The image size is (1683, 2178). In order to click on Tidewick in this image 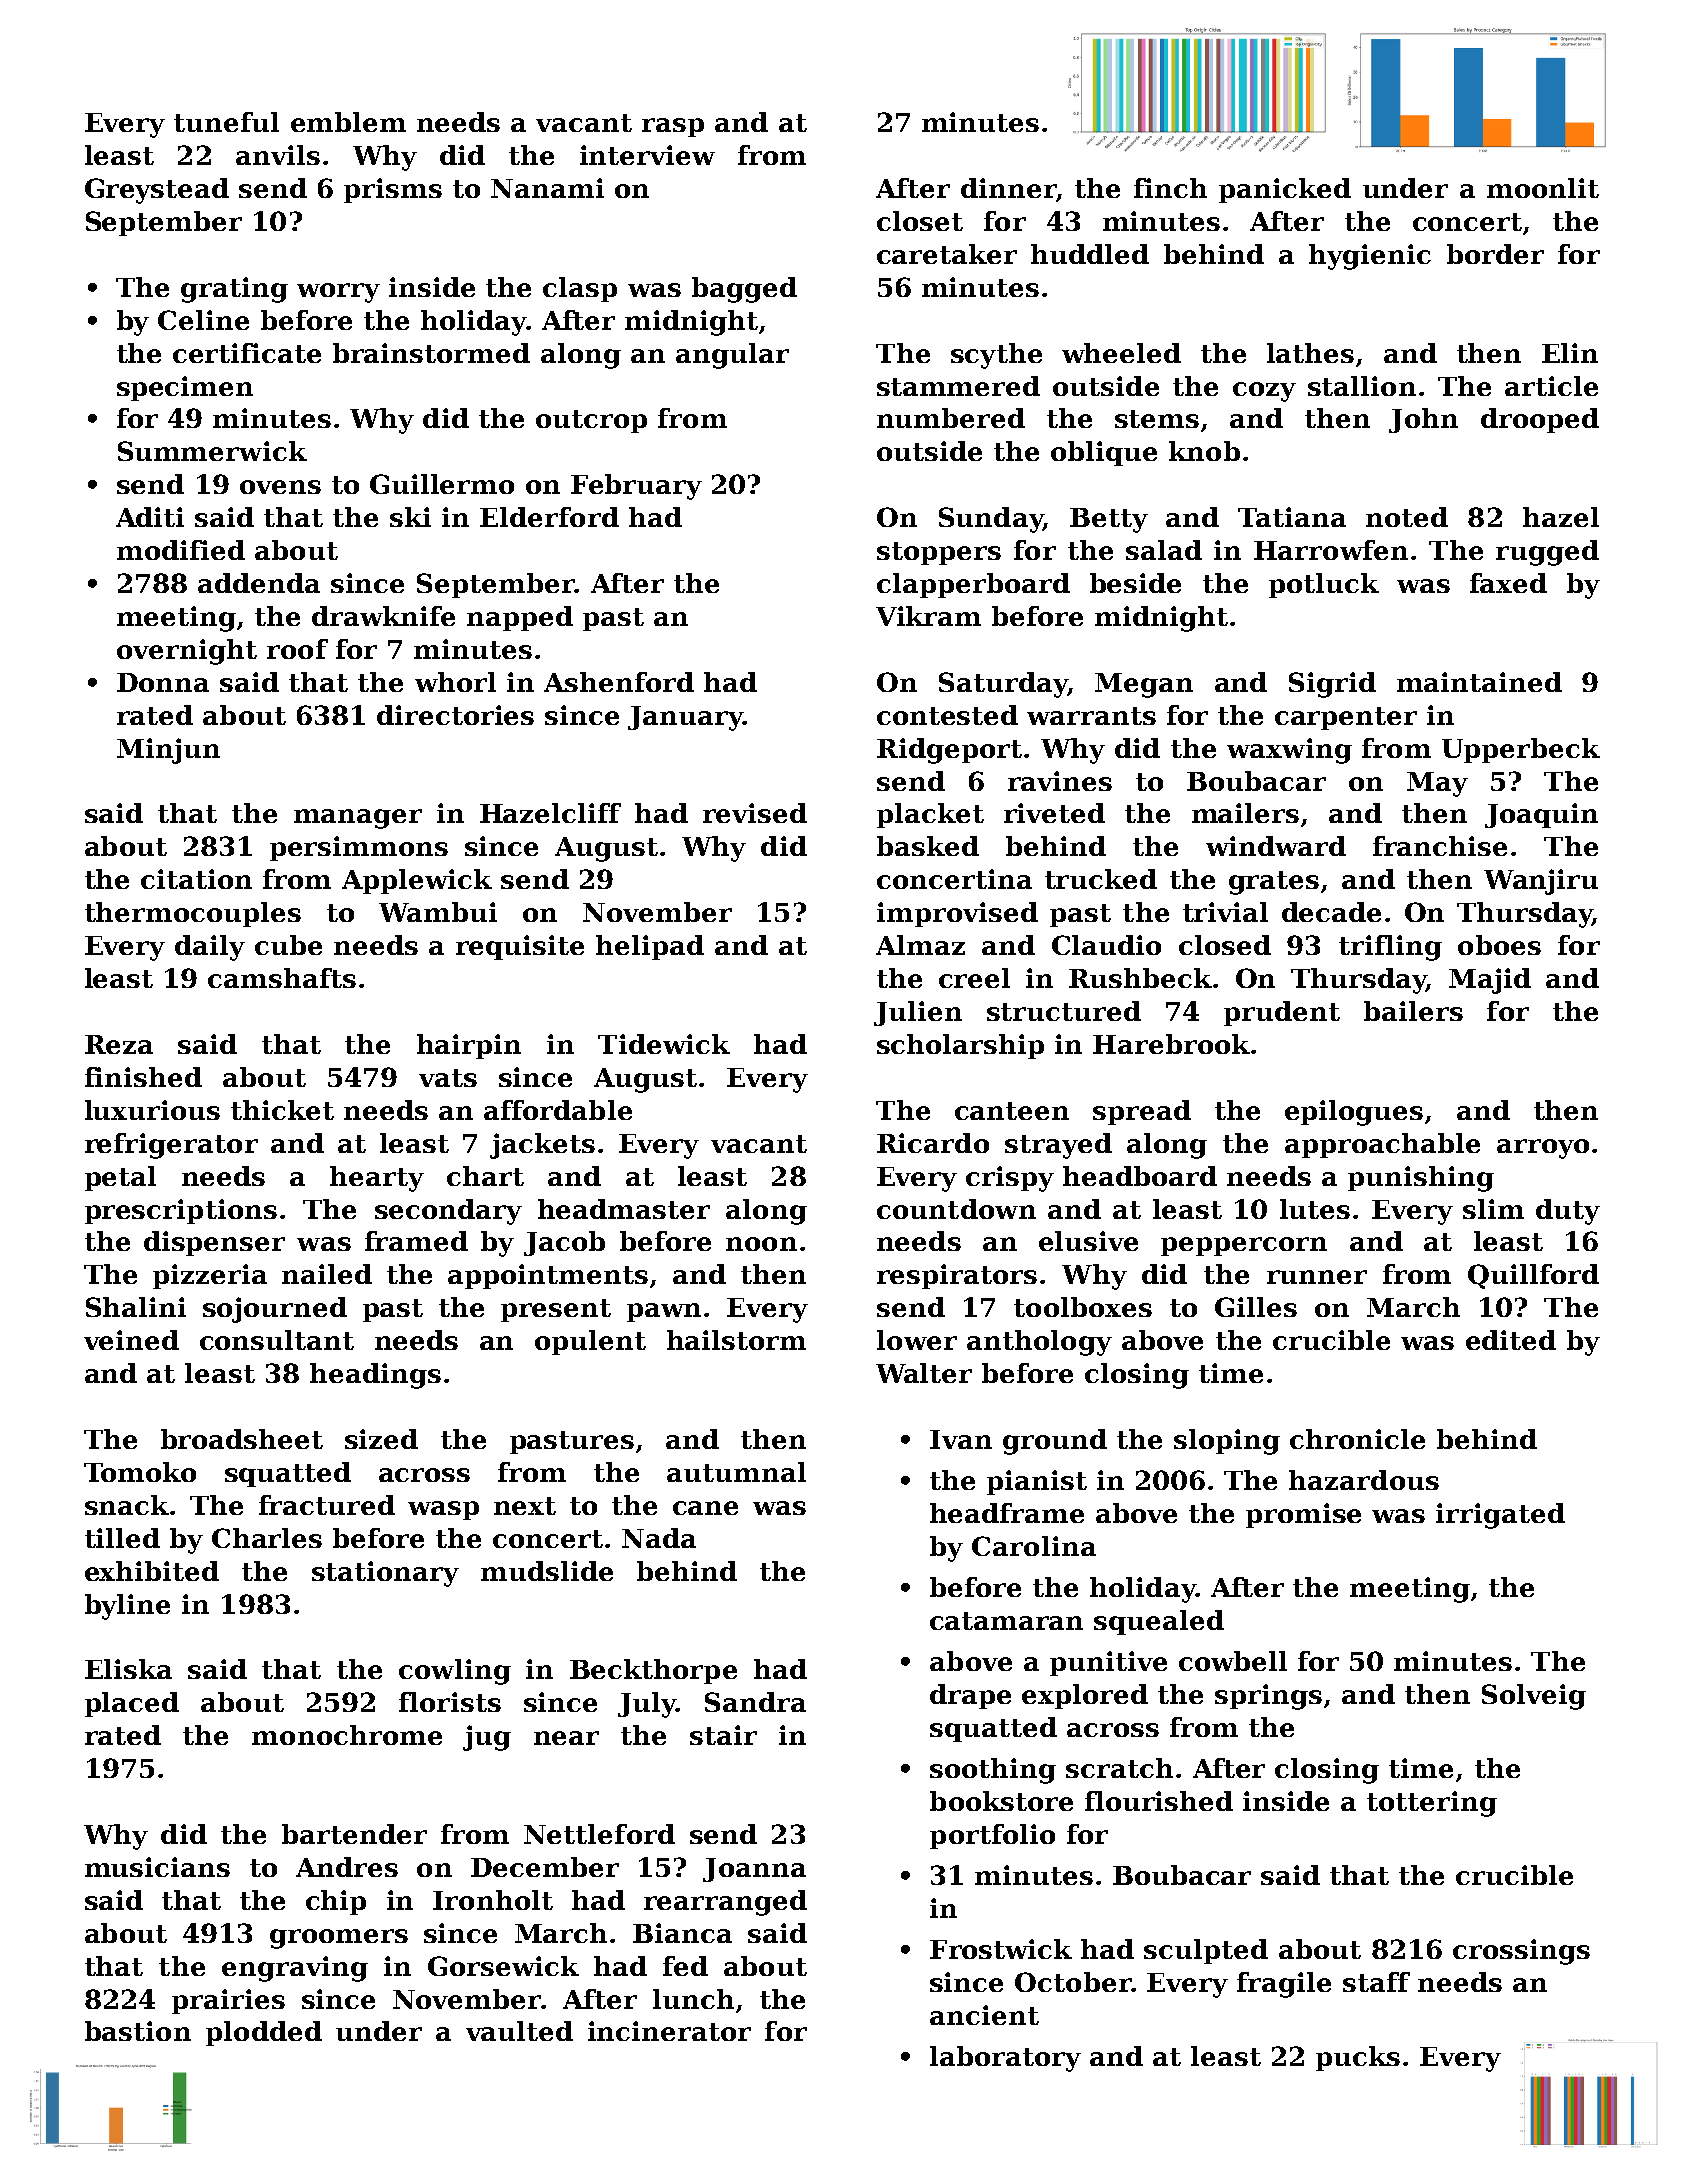, I will do `click(664, 1044)`.
